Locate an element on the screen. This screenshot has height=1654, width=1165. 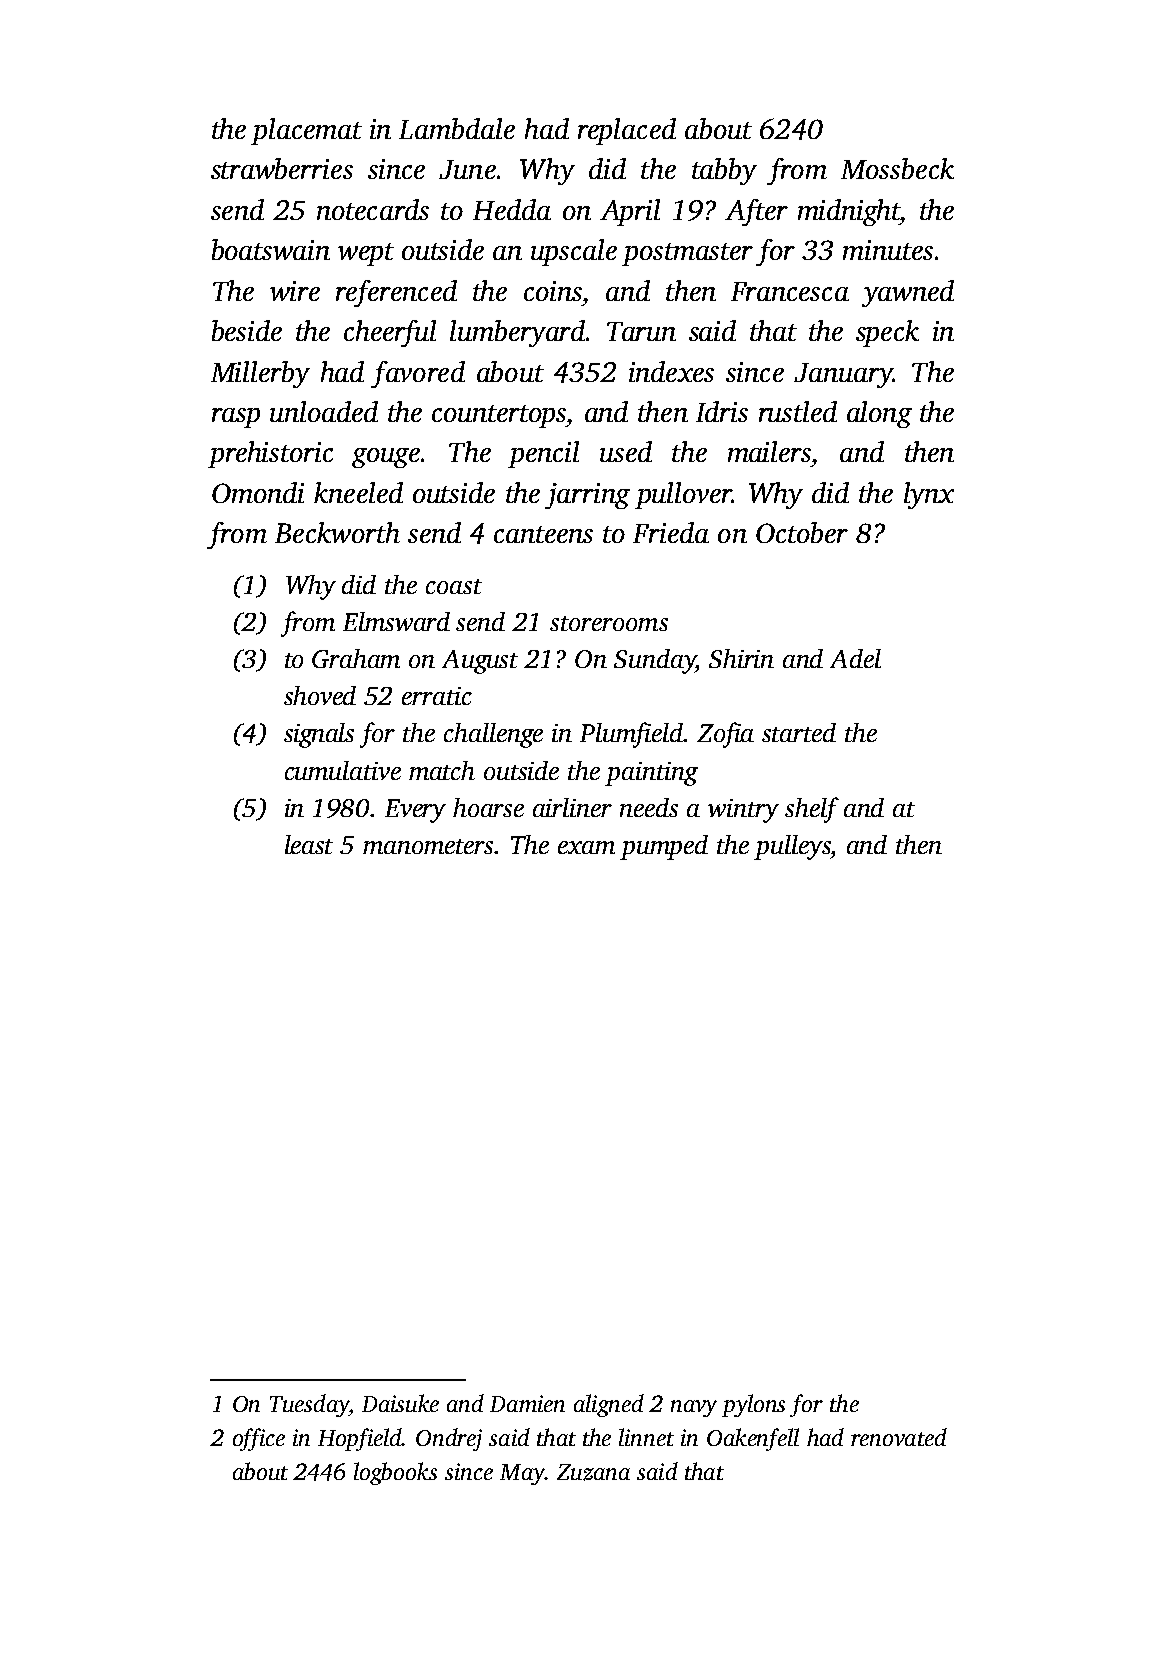
Damien is located at coordinates (527, 1403).
